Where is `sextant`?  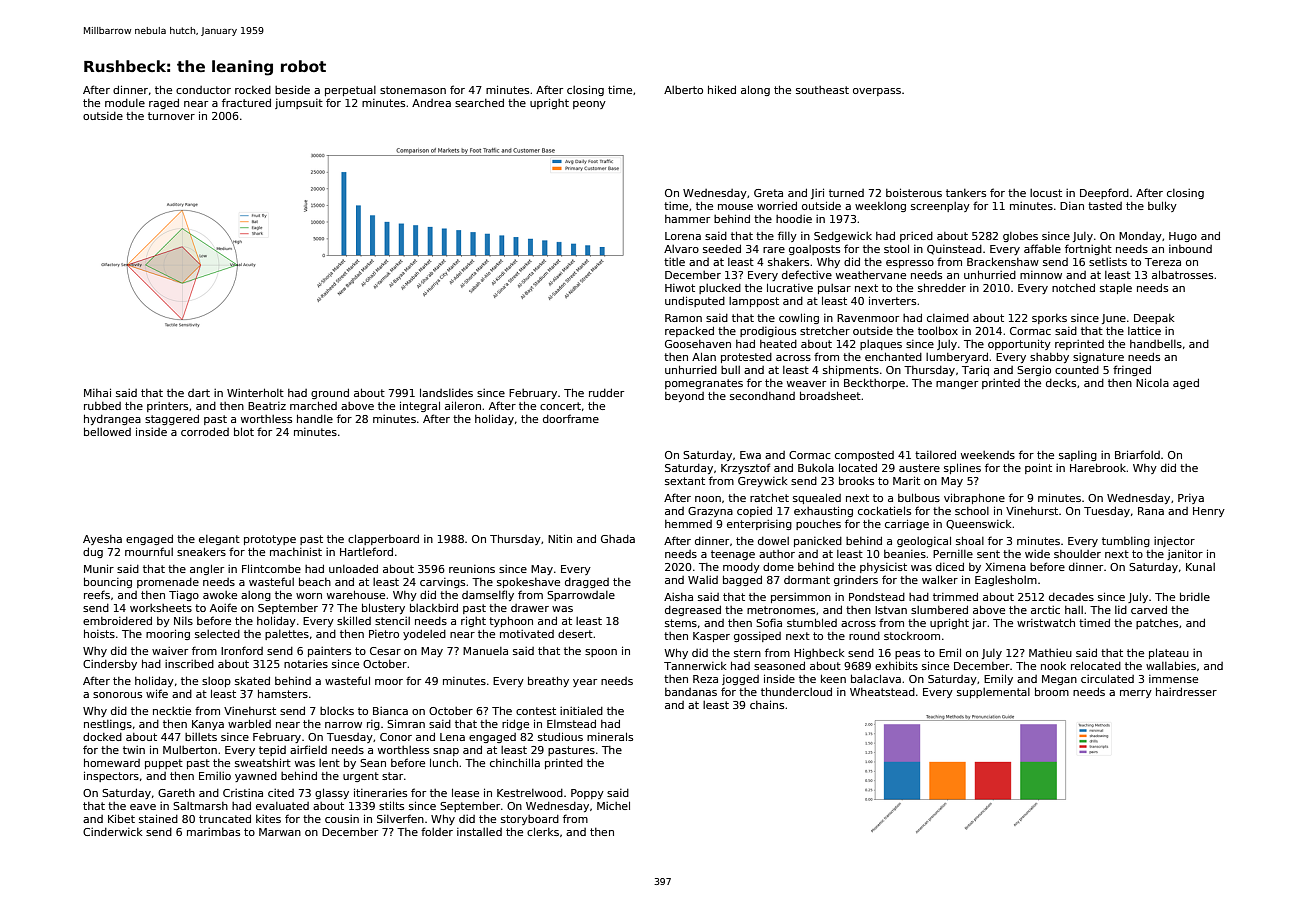
sextant is located at coordinates (685, 481).
